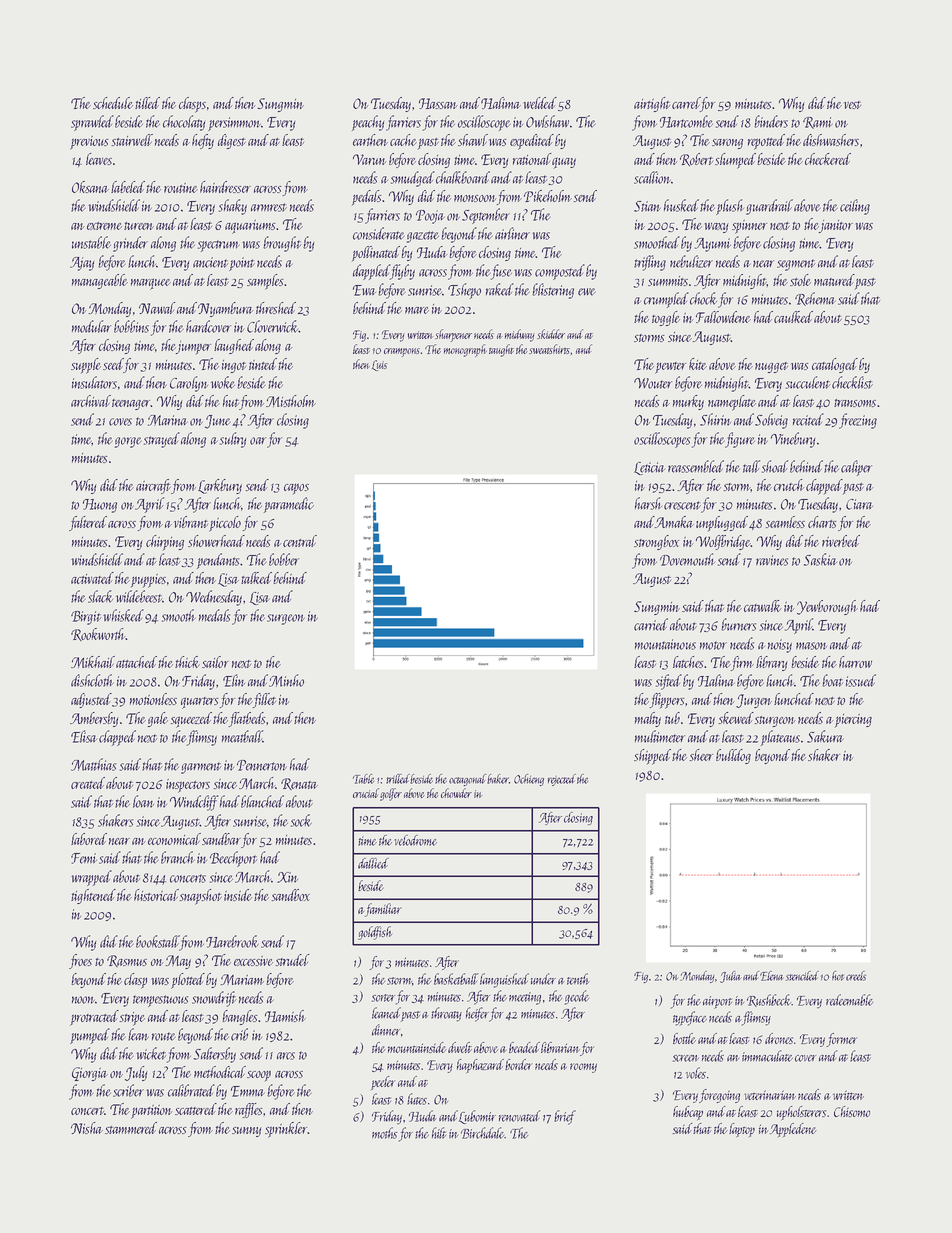 The height and width of the screenshot is (1233, 952). What do you see at coordinates (200, 897) in the screenshot?
I see `snapshot` at bounding box center [200, 897].
